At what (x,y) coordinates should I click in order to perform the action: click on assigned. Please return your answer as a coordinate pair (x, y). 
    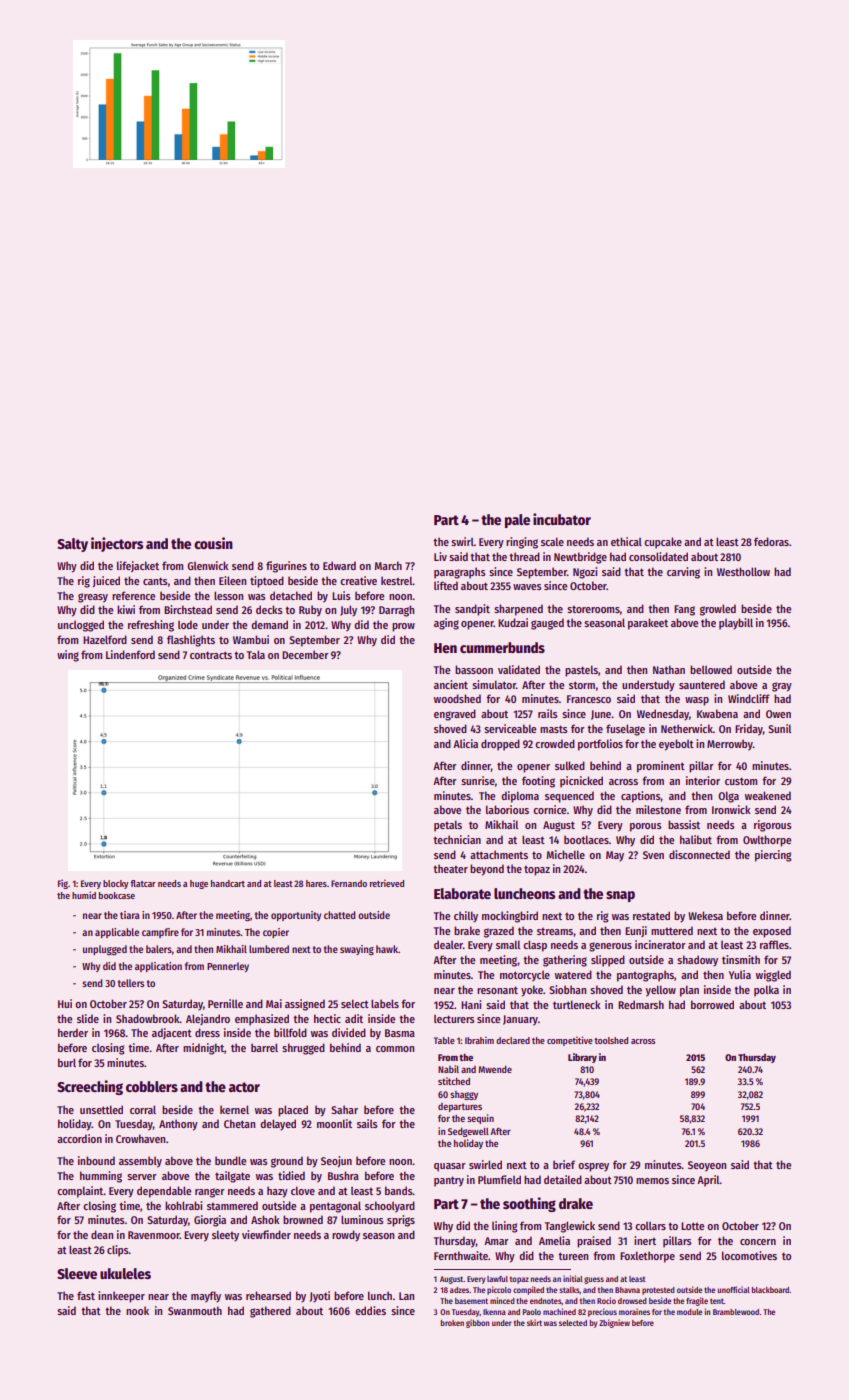
    Looking at the image, I should click on (305, 1005).
